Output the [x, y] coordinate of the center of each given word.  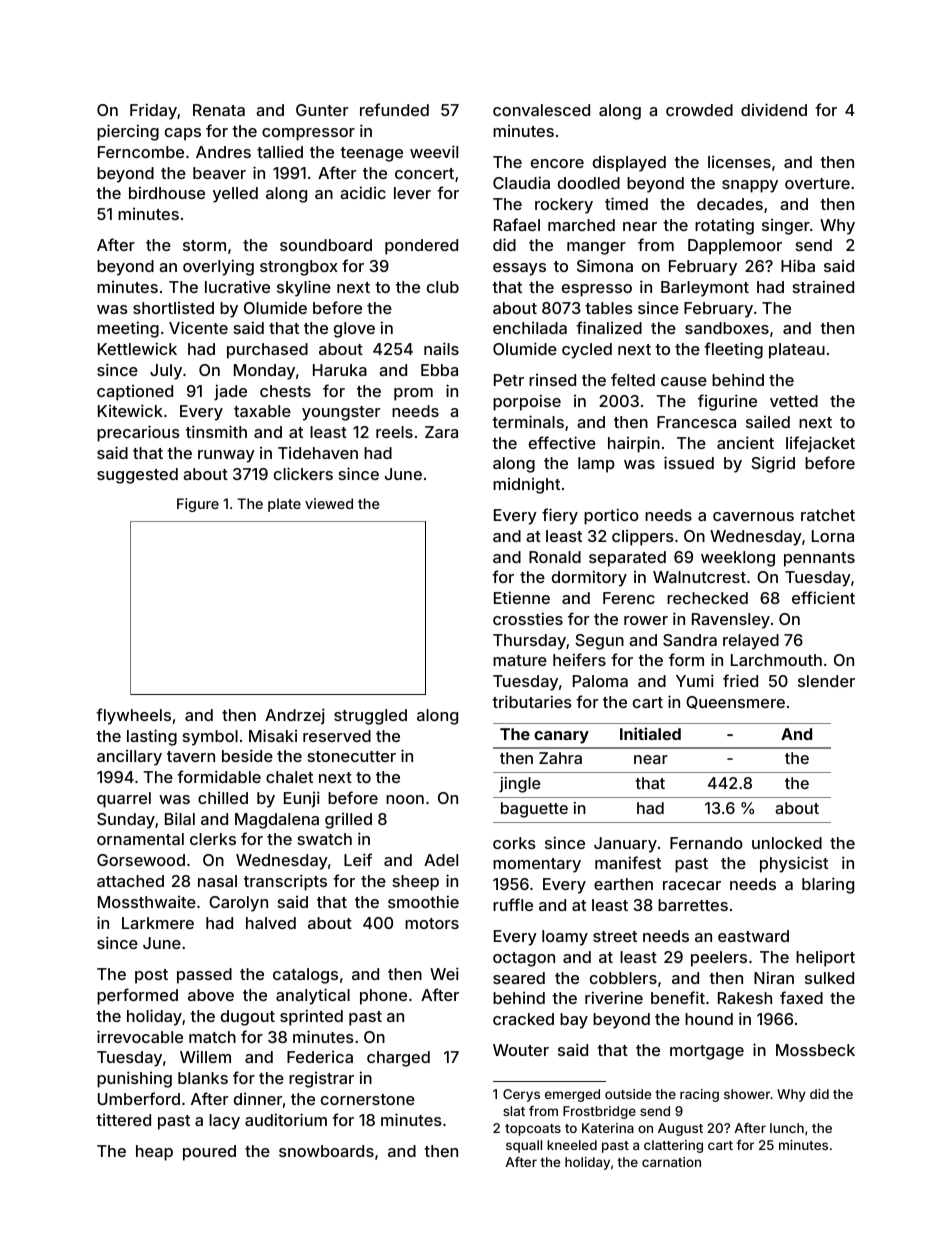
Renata [219, 110]
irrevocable [140, 1036]
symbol [210, 738]
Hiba [798, 265]
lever [412, 193]
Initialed [650, 733]
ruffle [513, 904]
